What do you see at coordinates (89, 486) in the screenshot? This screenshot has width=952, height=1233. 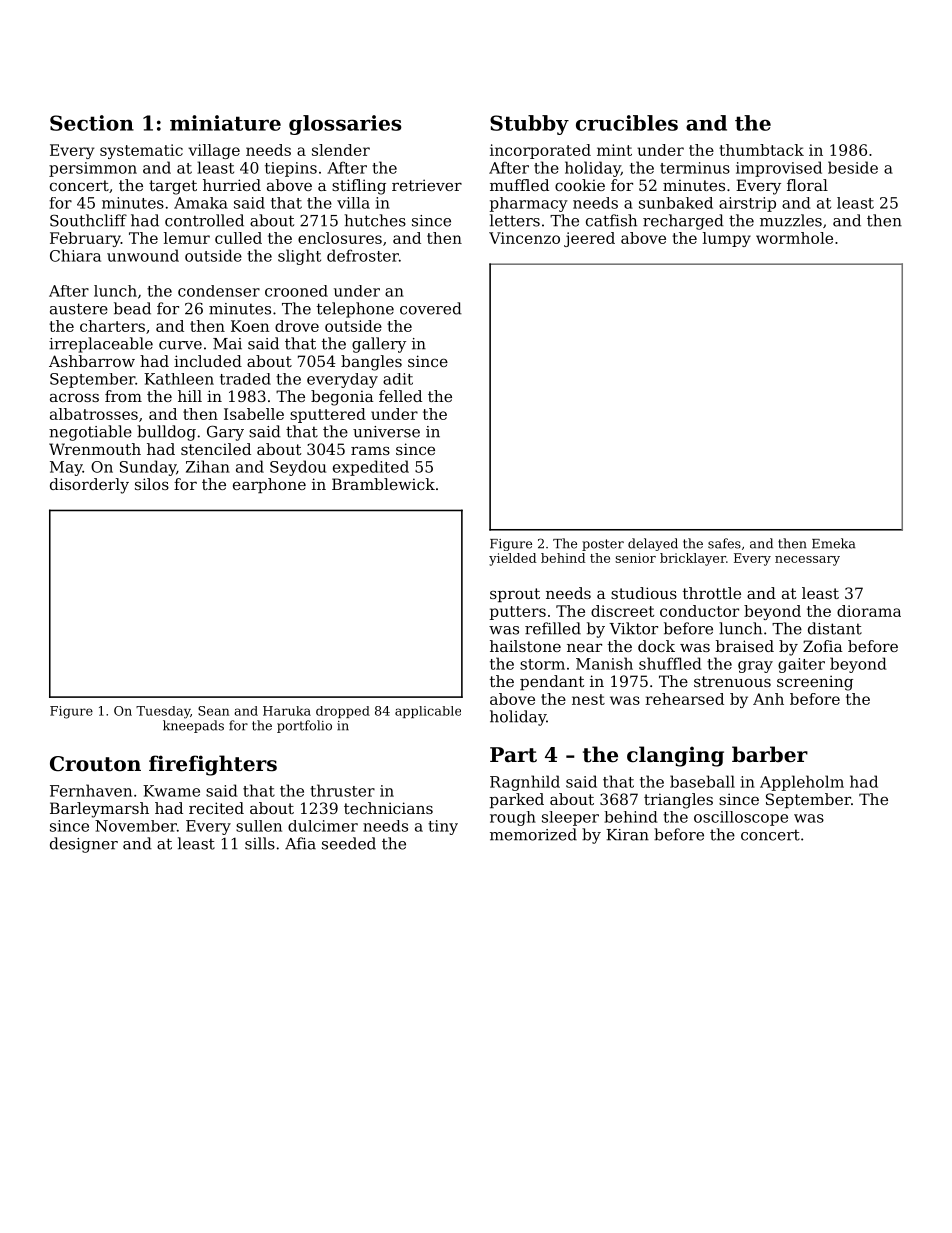 I see `disorderly` at bounding box center [89, 486].
